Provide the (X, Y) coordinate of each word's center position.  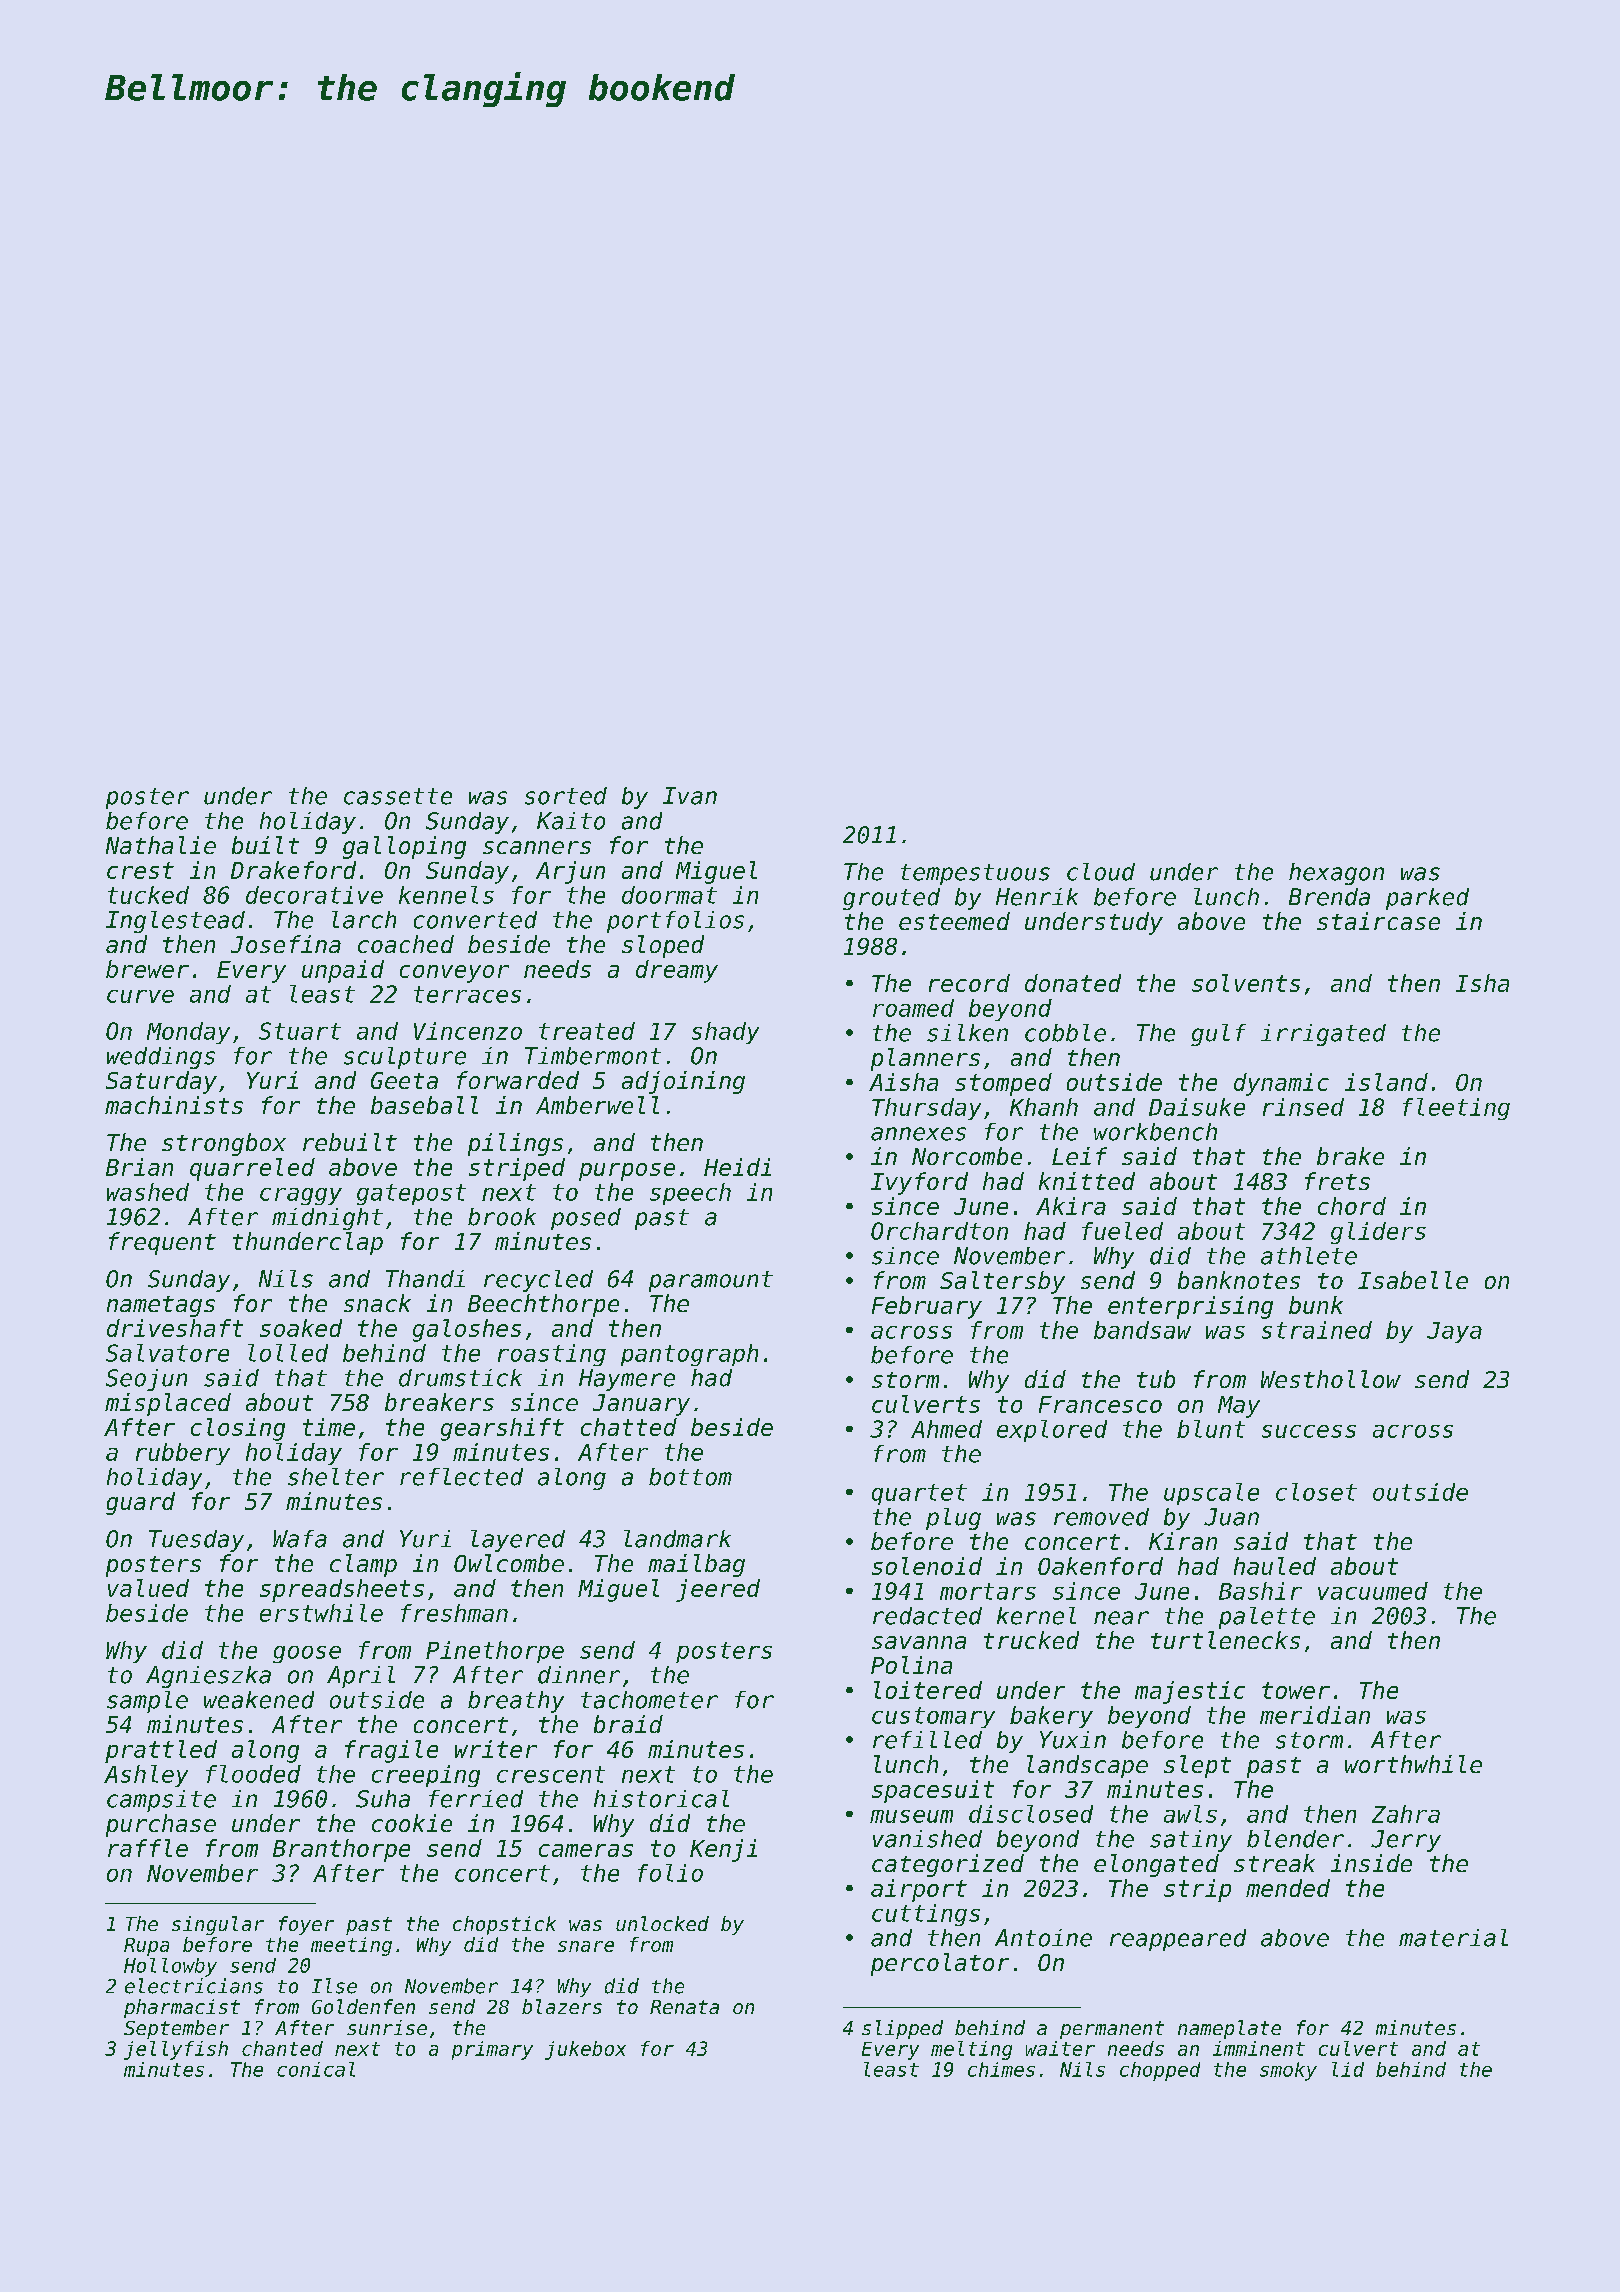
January (641, 1405)
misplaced (168, 1404)
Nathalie (161, 845)
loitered (928, 1690)
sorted (566, 796)
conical (316, 2069)
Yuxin (1073, 1740)
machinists (174, 1105)
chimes (1001, 2069)
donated (1073, 983)
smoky (1288, 2071)
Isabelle (1413, 1280)
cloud (1101, 872)
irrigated (1323, 1035)
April (361, 1677)
